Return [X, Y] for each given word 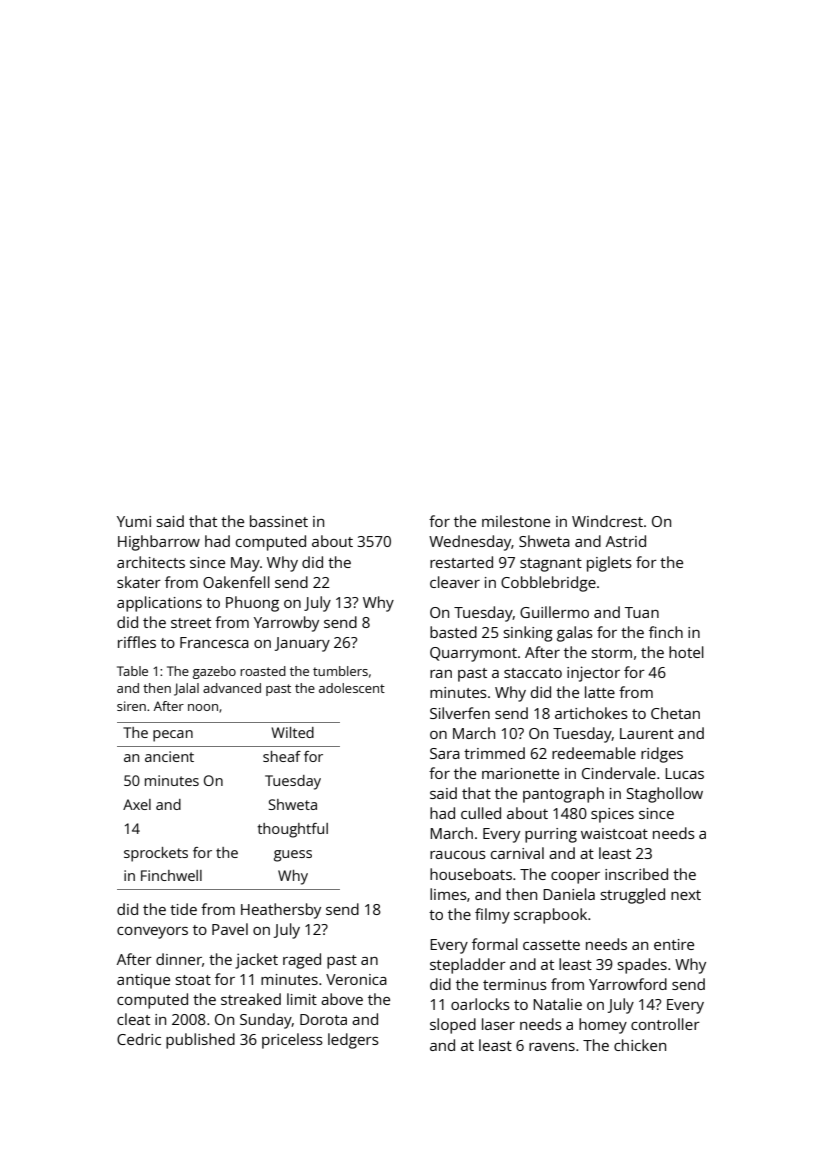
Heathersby [281, 911]
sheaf [282, 756]
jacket [256, 961]
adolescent [352, 688]
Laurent [647, 733]
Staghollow [665, 795]
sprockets [156, 854]
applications [159, 604]
